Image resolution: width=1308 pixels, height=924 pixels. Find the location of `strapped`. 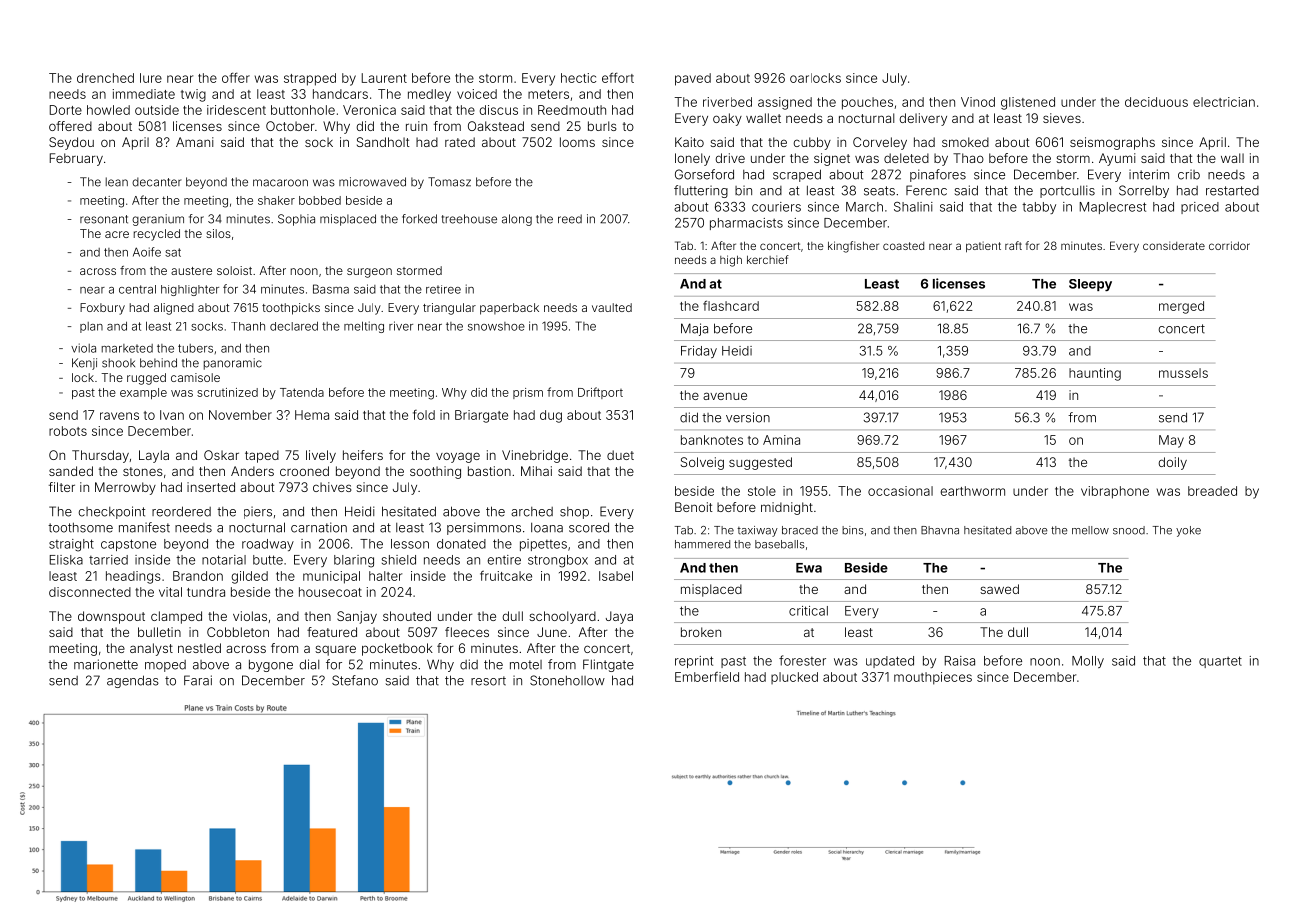

strapped is located at coordinates (310, 79).
